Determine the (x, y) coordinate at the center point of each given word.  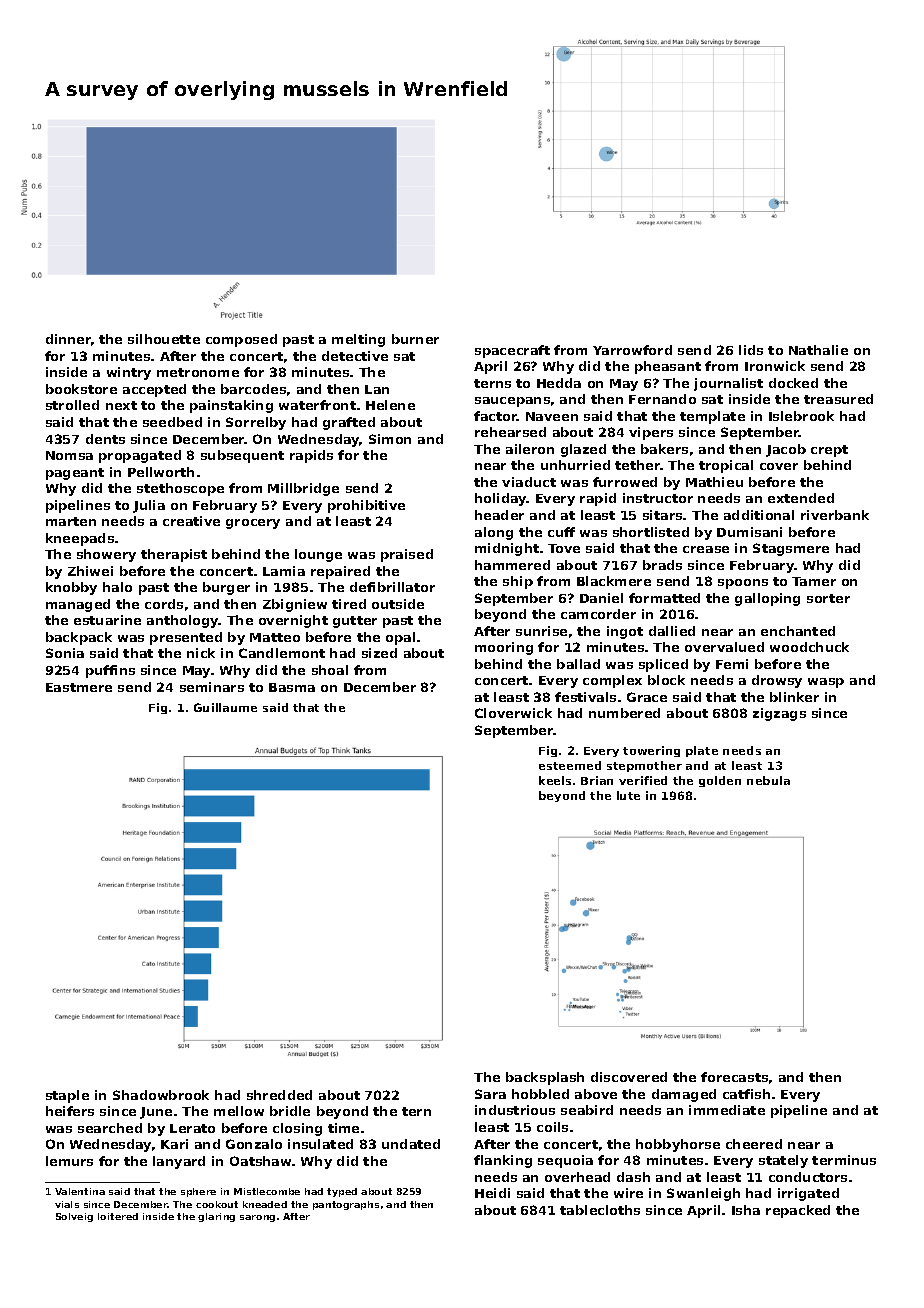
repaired (340, 572)
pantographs (346, 1205)
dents (105, 439)
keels (555, 780)
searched (110, 1128)
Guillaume (225, 707)
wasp (826, 683)
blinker (794, 697)
